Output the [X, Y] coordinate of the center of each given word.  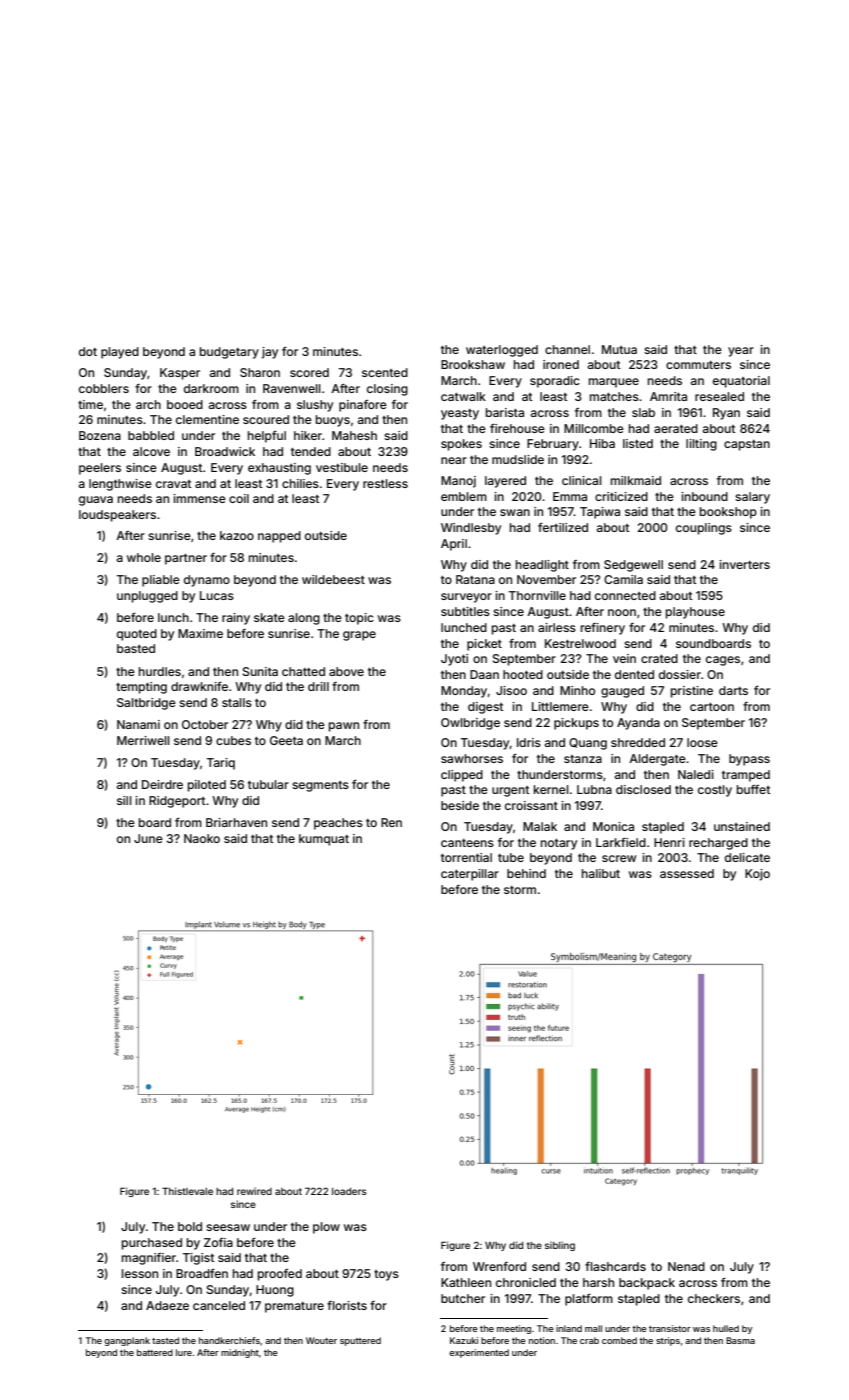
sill [124, 800]
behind [526, 873]
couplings [704, 529]
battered [155, 1352]
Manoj [458, 482]
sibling [560, 1246]
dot [88, 351]
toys [386, 1275]
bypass [749, 760]
